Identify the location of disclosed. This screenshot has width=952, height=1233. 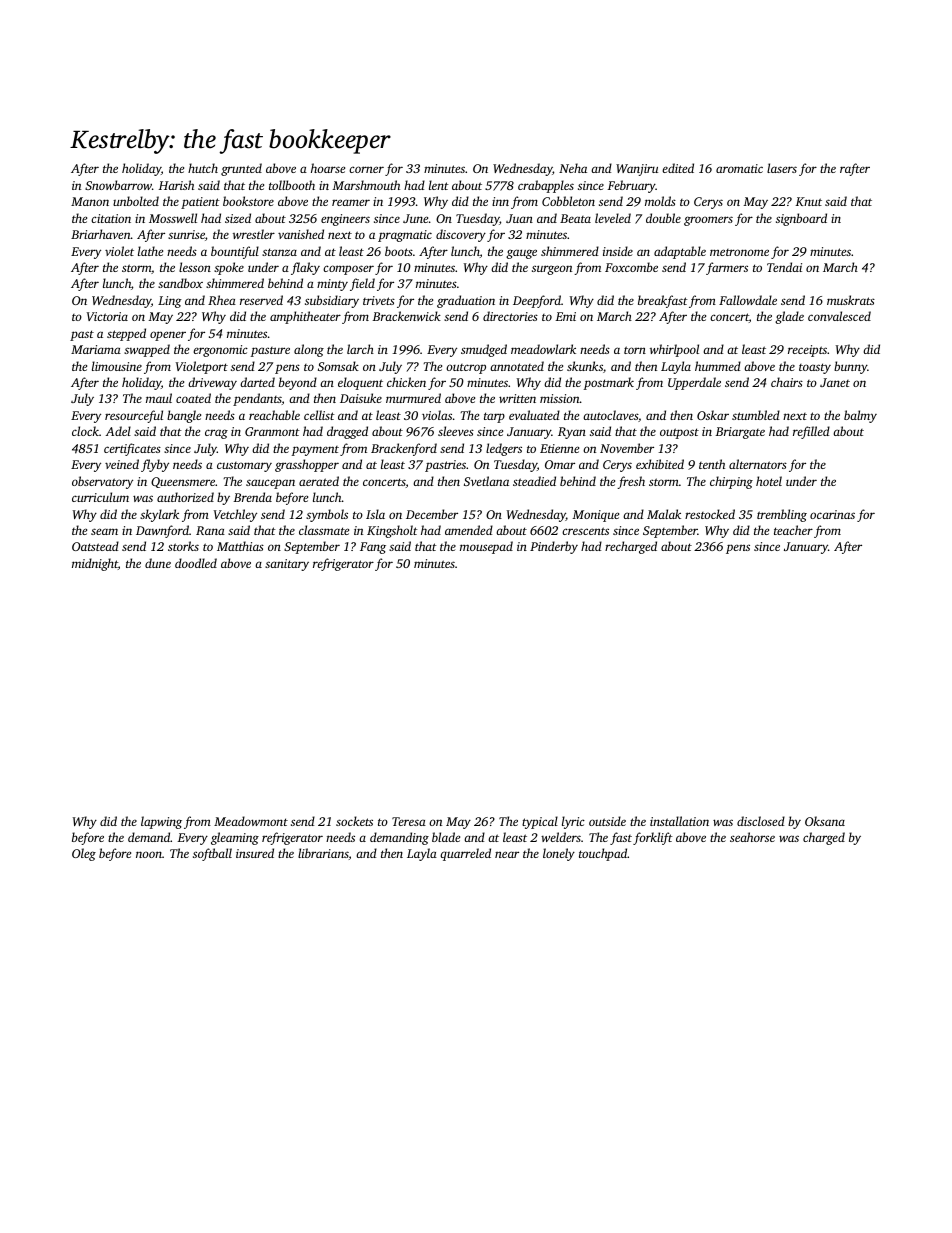
(761, 821).
